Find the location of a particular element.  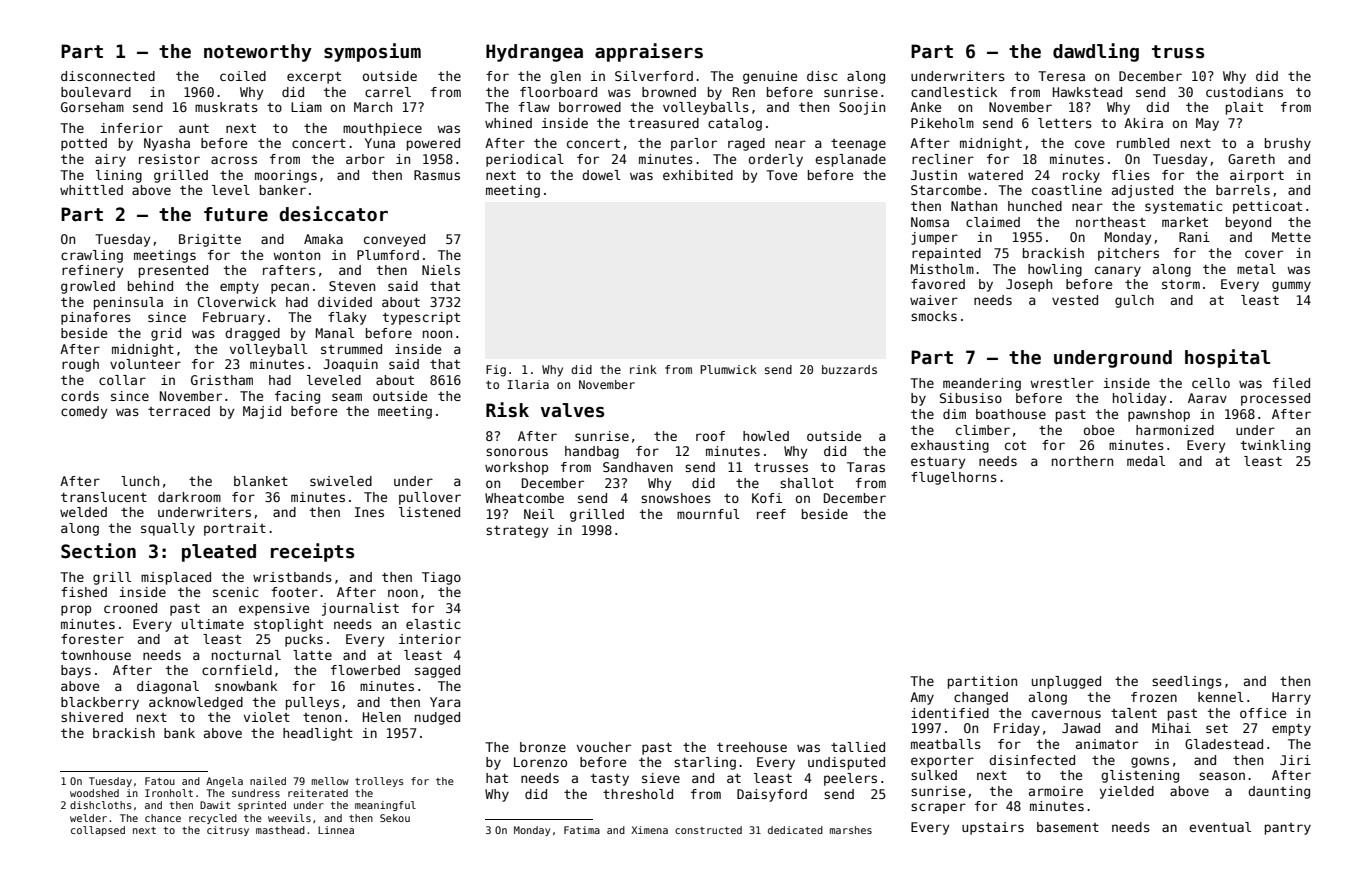

darkroom is located at coordinates (189, 497).
